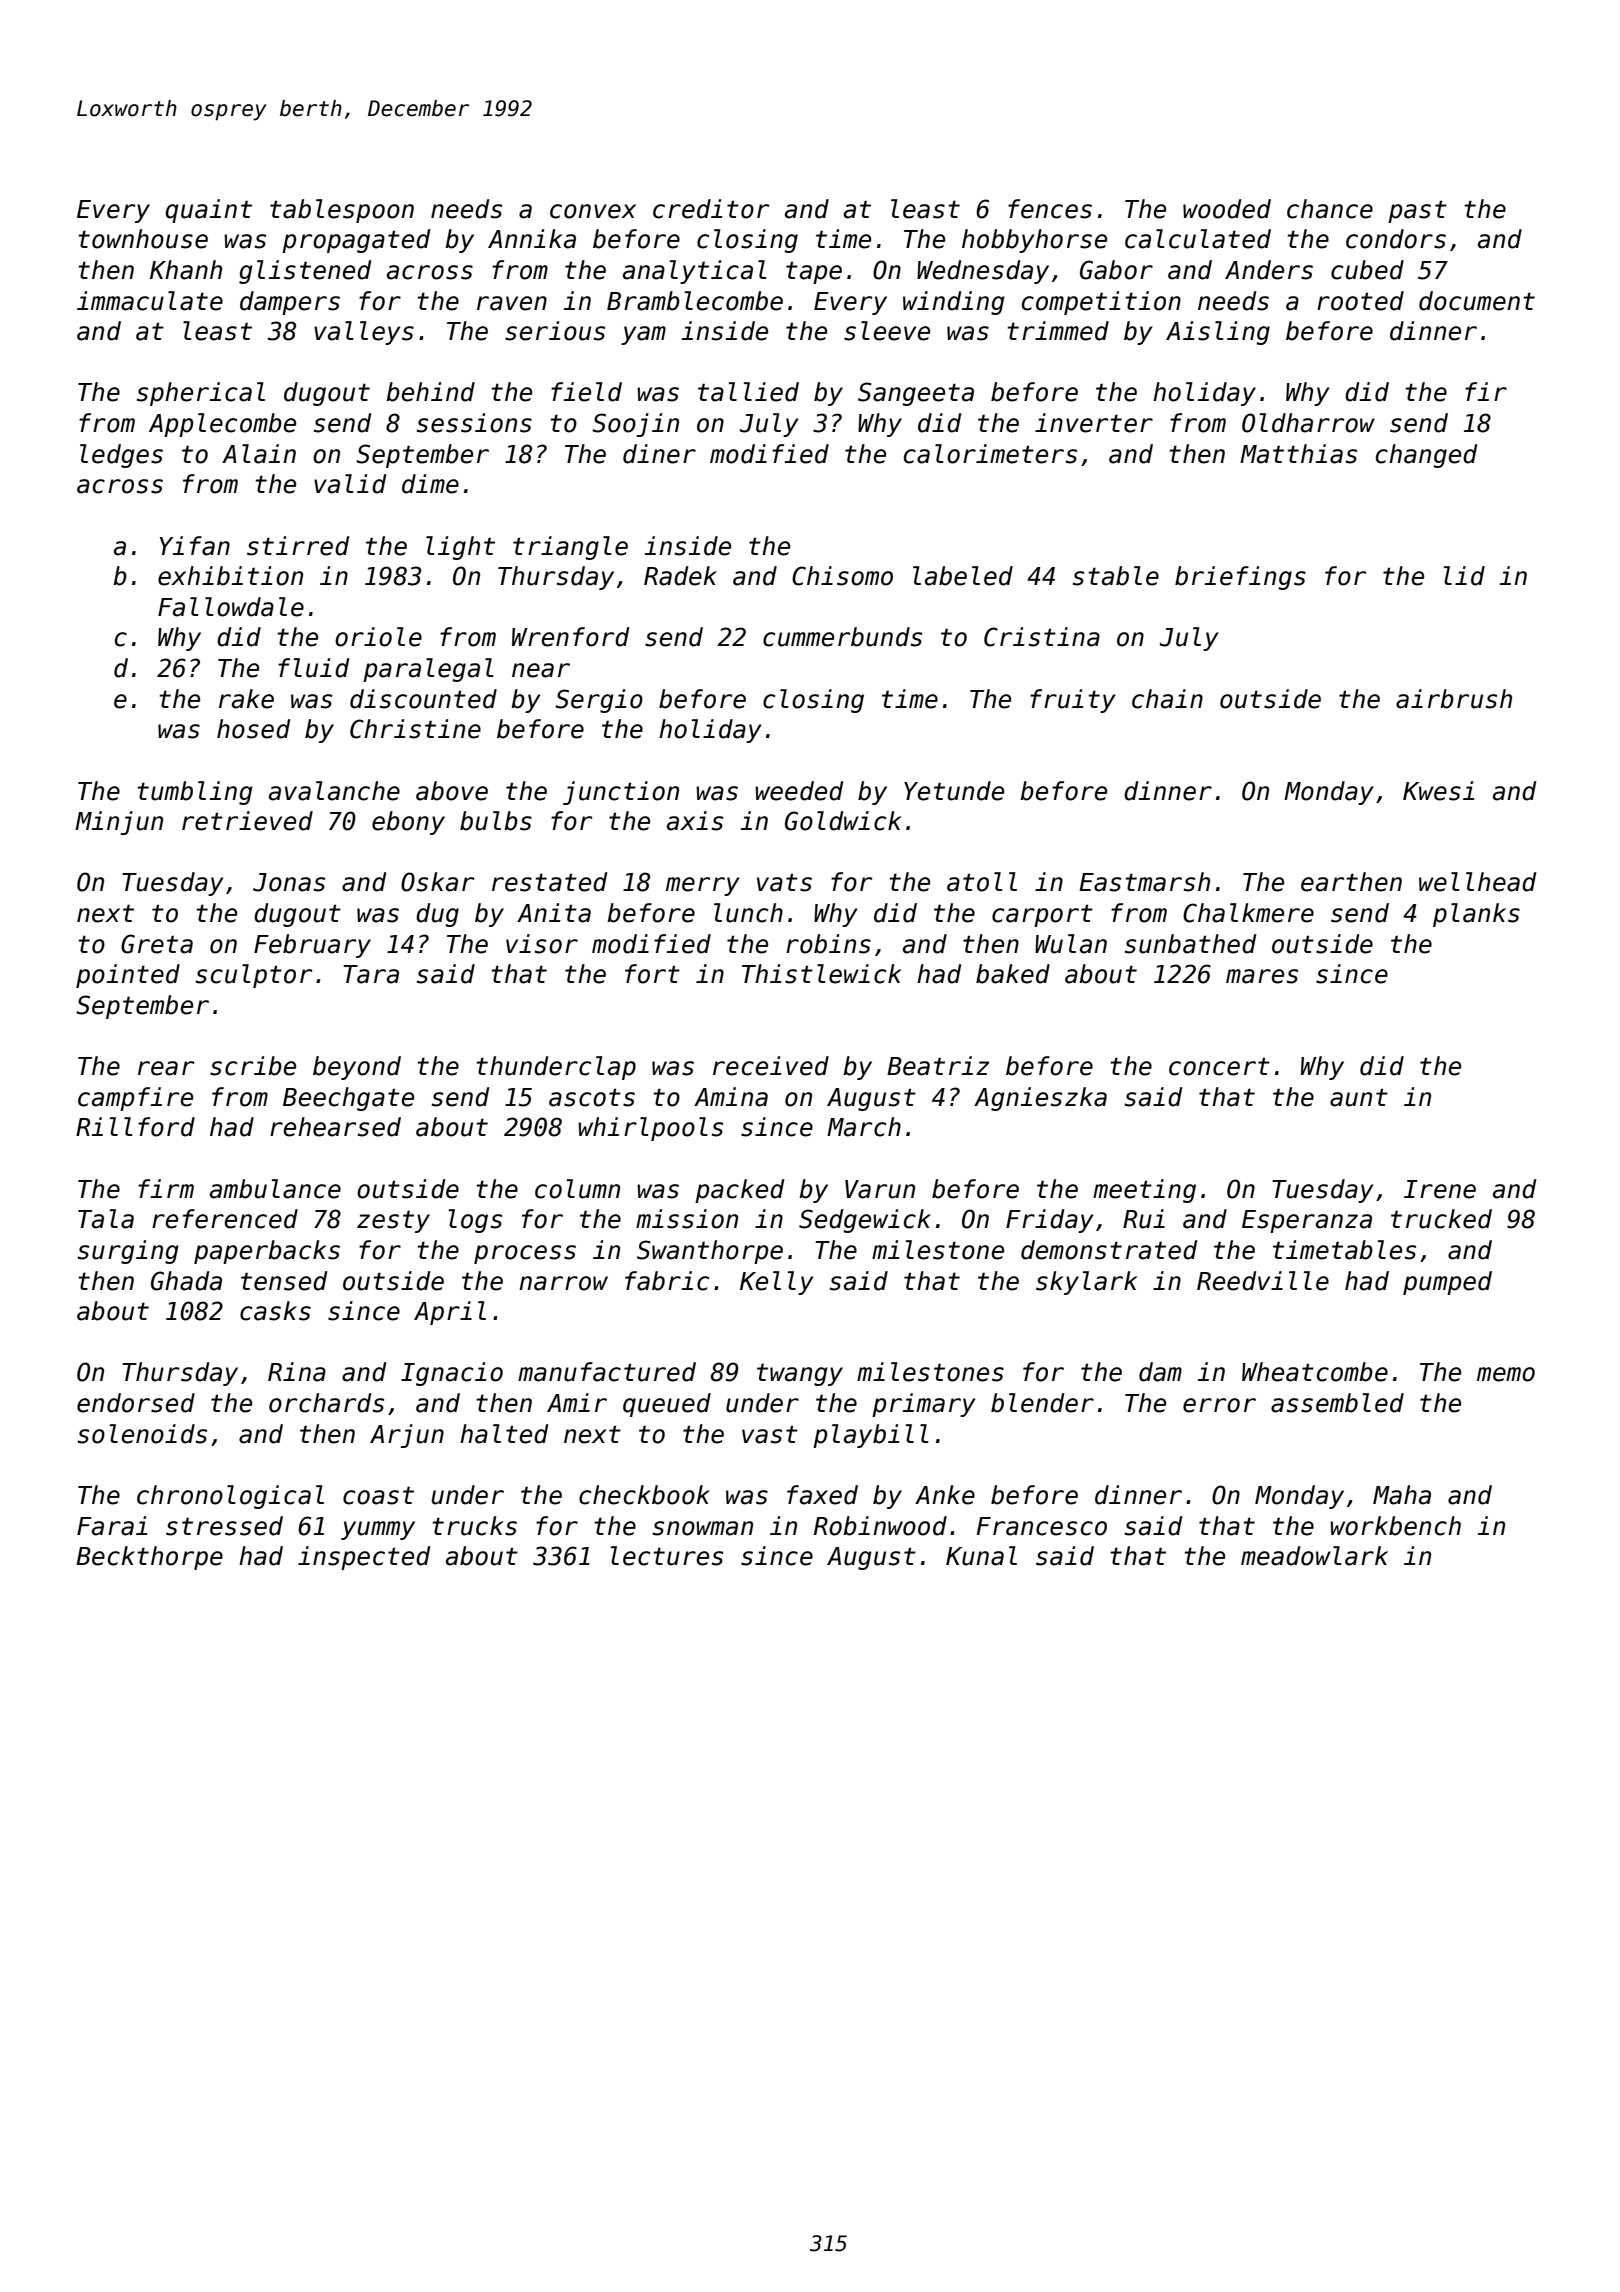  Describe the element at coordinates (621, 793) in the screenshot. I see `junction` at that location.
